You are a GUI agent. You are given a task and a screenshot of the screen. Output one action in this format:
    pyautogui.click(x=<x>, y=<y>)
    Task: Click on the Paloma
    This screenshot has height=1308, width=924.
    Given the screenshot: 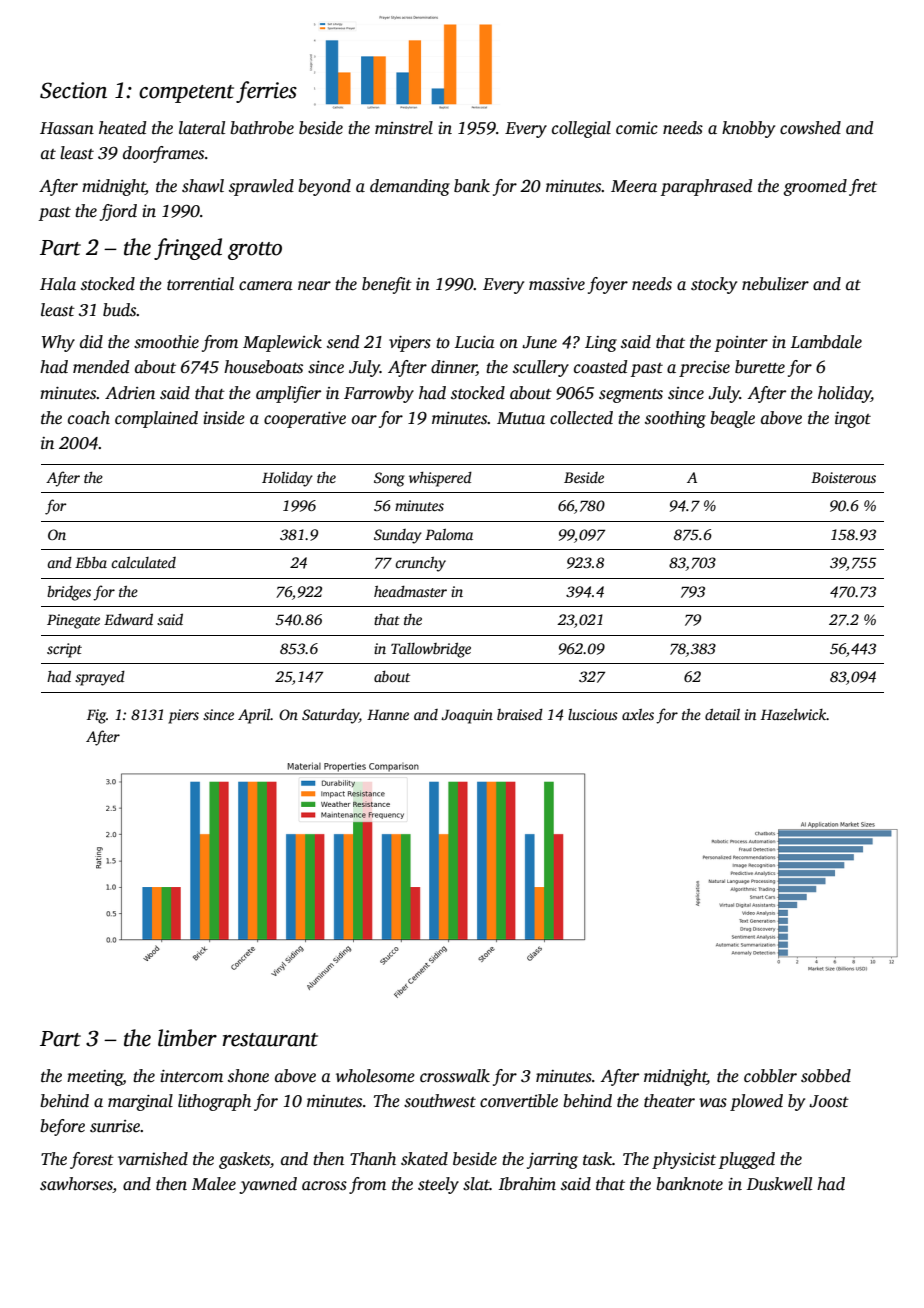 What is the action you would take?
    pyautogui.click(x=449, y=534)
